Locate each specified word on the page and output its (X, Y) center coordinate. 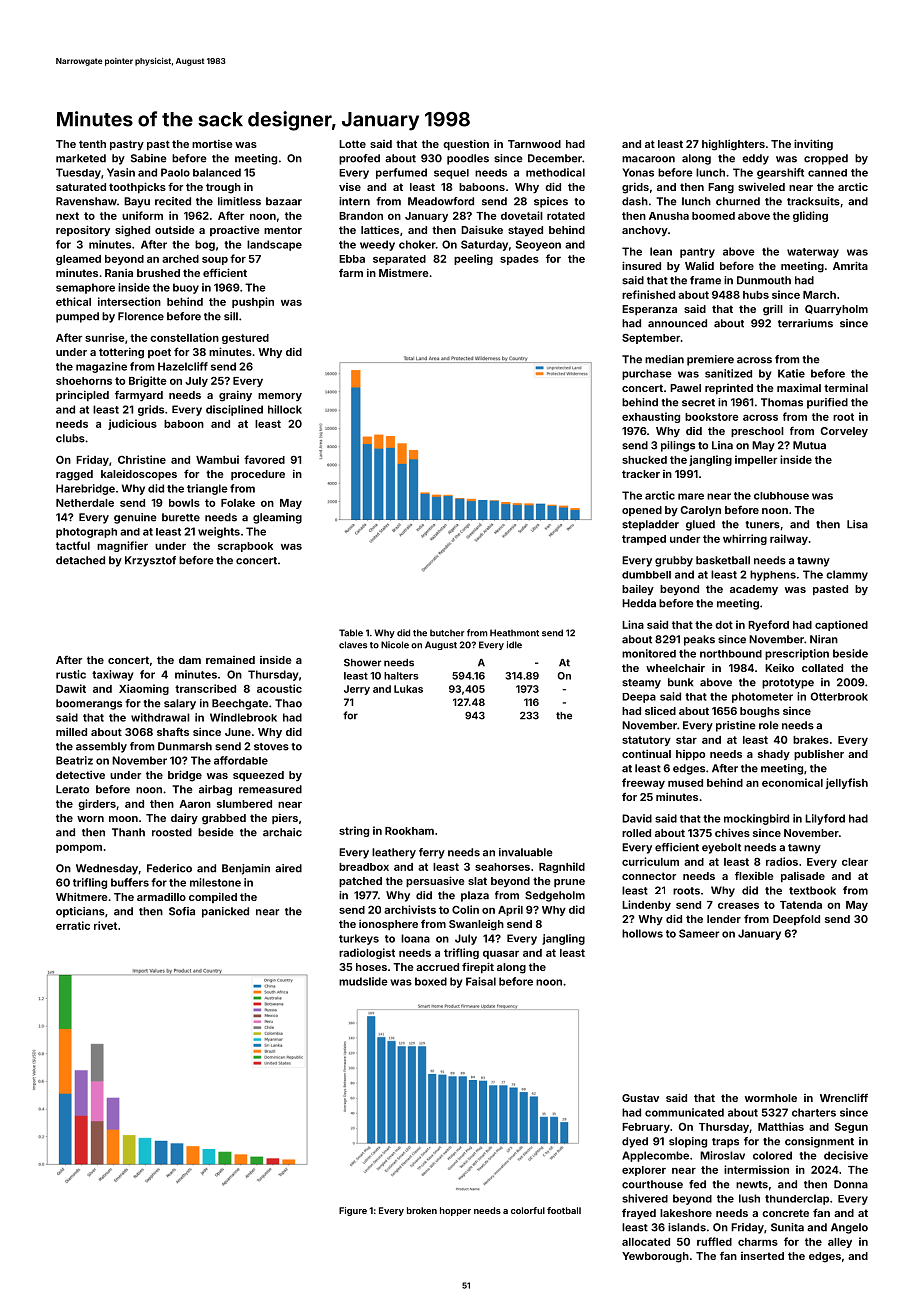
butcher (447, 633)
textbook (812, 890)
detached (80, 560)
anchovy (645, 231)
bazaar (284, 201)
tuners (762, 525)
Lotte (352, 144)
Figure (353, 1211)
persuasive (435, 881)
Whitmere (82, 897)
